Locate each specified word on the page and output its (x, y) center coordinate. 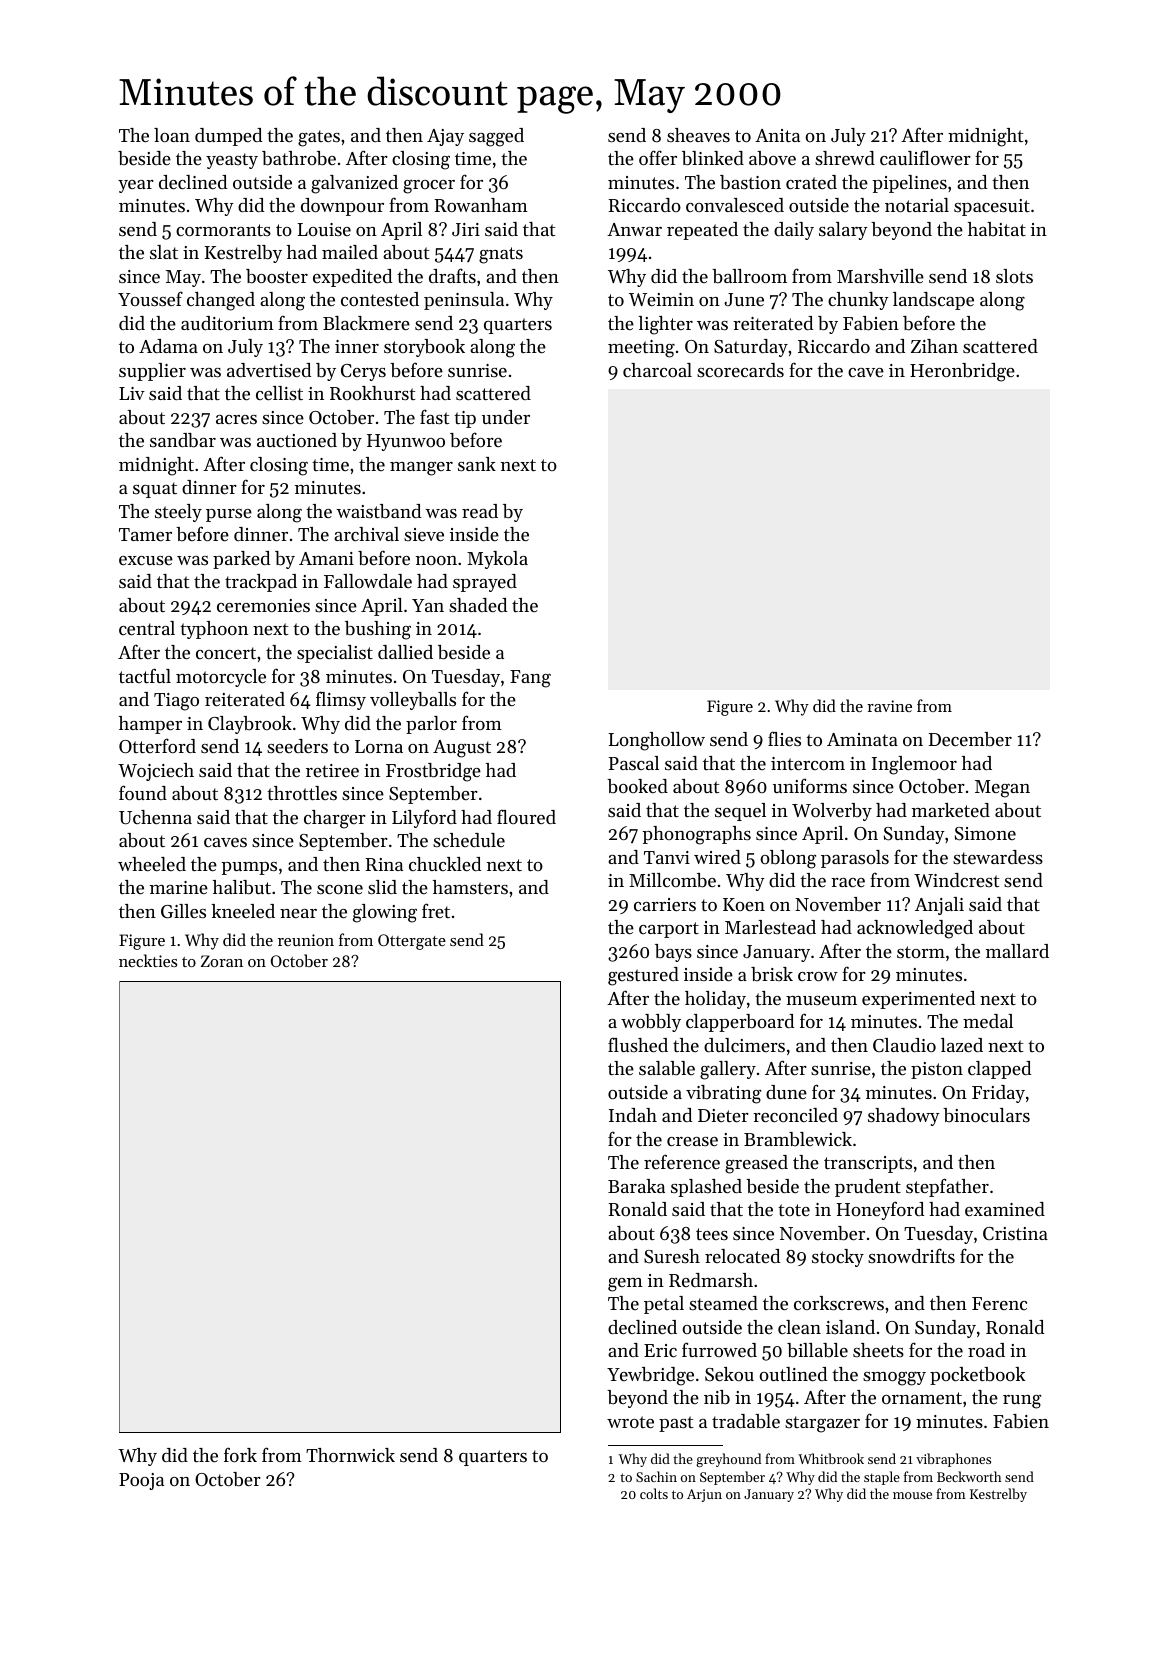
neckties (148, 960)
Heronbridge (962, 372)
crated (811, 182)
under (506, 417)
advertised (269, 370)
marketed (951, 810)
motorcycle (221, 678)
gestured (643, 976)
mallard (1017, 951)
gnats (501, 255)
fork (240, 1454)
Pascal (634, 763)
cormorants (223, 230)
